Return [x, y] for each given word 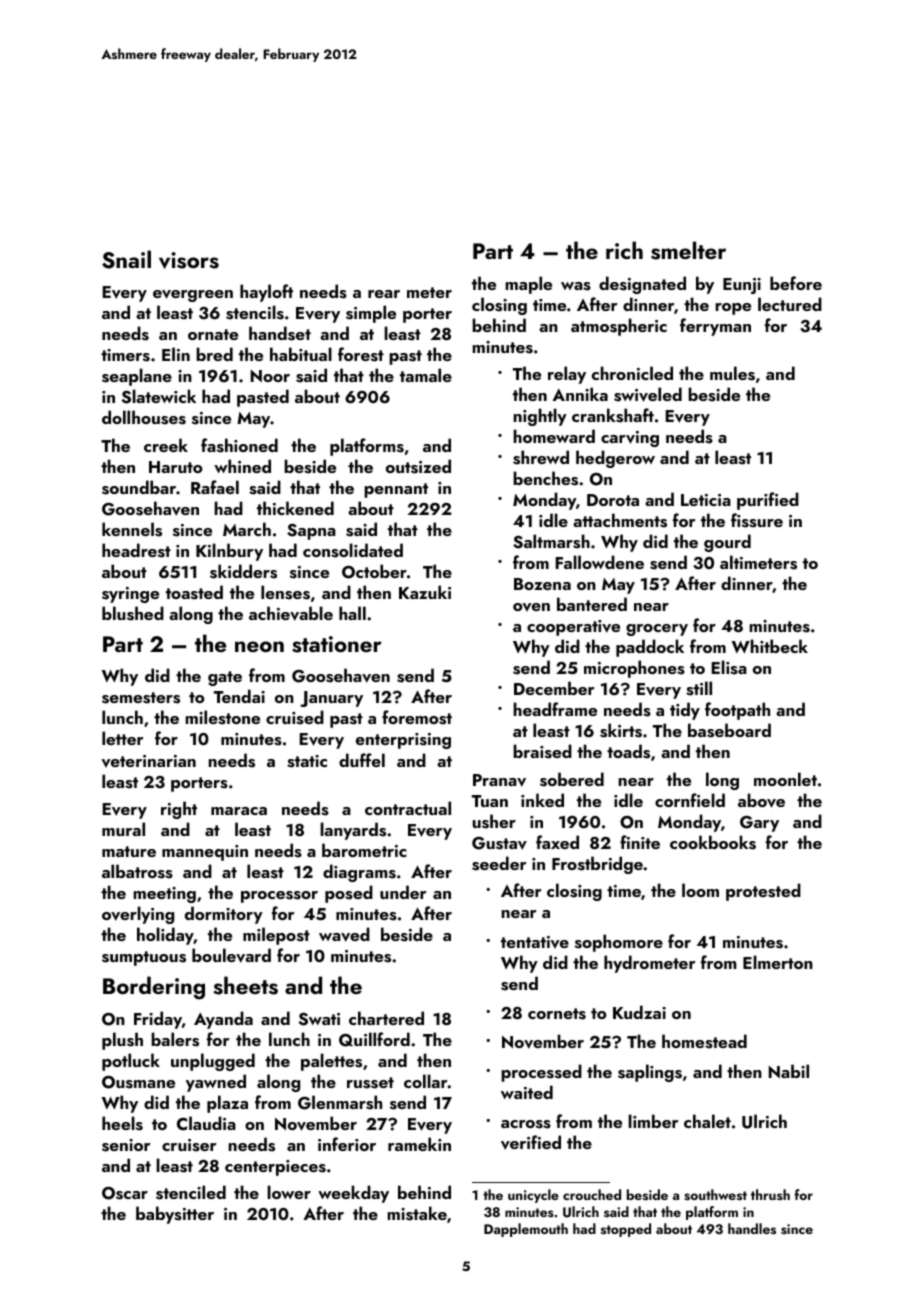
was [576, 286]
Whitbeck [770, 646]
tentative [535, 942]
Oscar [125, 1193]
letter [122, 738]
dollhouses [144, 417]
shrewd [541, 457]
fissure [757, 520]
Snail [126, 259]
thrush [770, 1194]
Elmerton [778, 962]
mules [732, 373]
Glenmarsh [340, 1102]
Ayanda [223, 1020]
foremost [417, 717]
